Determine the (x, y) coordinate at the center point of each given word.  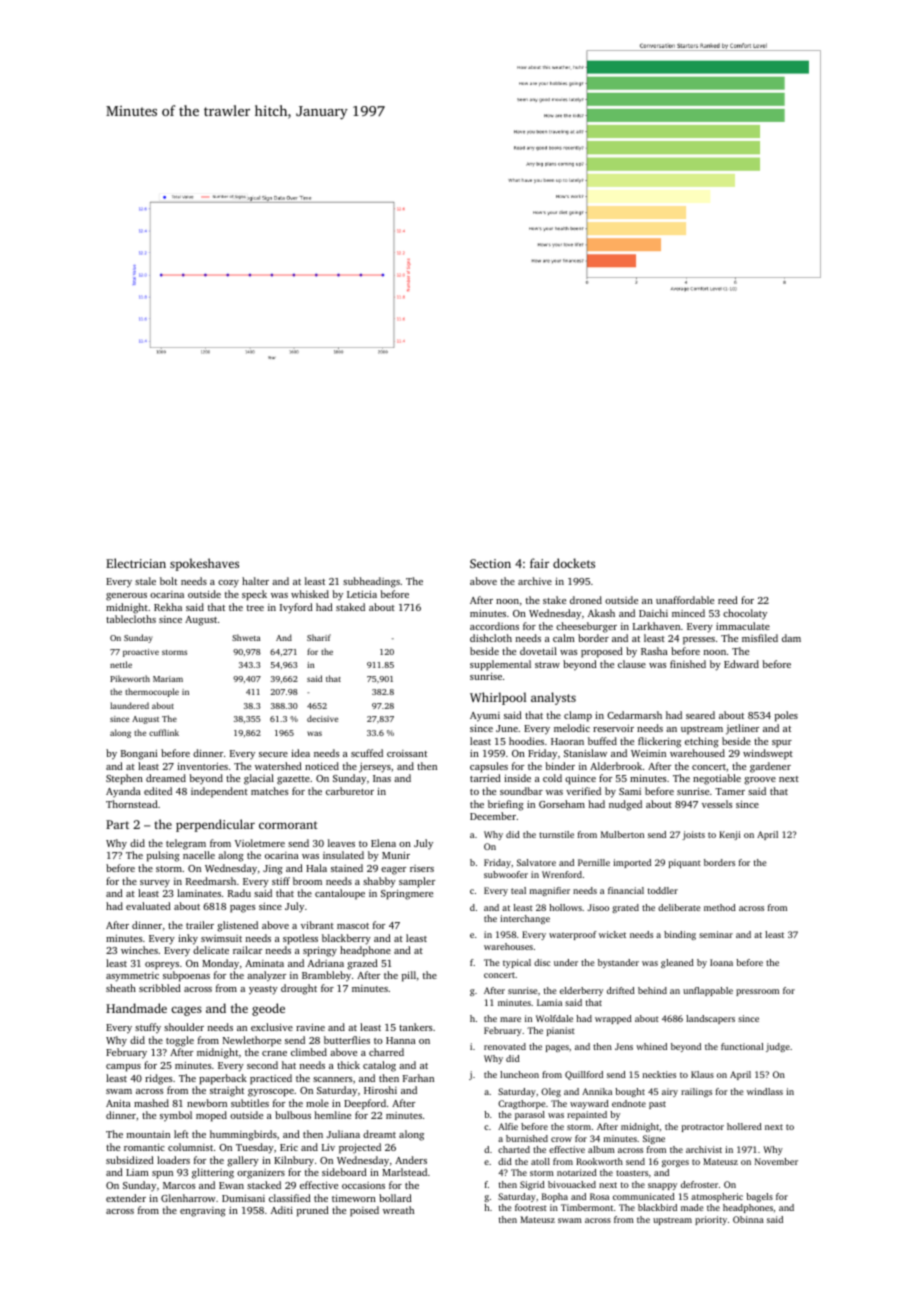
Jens (624, 1046)
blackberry (346, 939)
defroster (699, 1184)
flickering (659, 742)
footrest (531, 1207)
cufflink (164, 732)
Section (490, 563)
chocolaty (745, 614)
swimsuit (221, 938)
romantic (144, 1147)
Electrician (136, 563)
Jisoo (598, 907)
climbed (309, 1052)
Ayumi (485, 717)
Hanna (401, 1040)
